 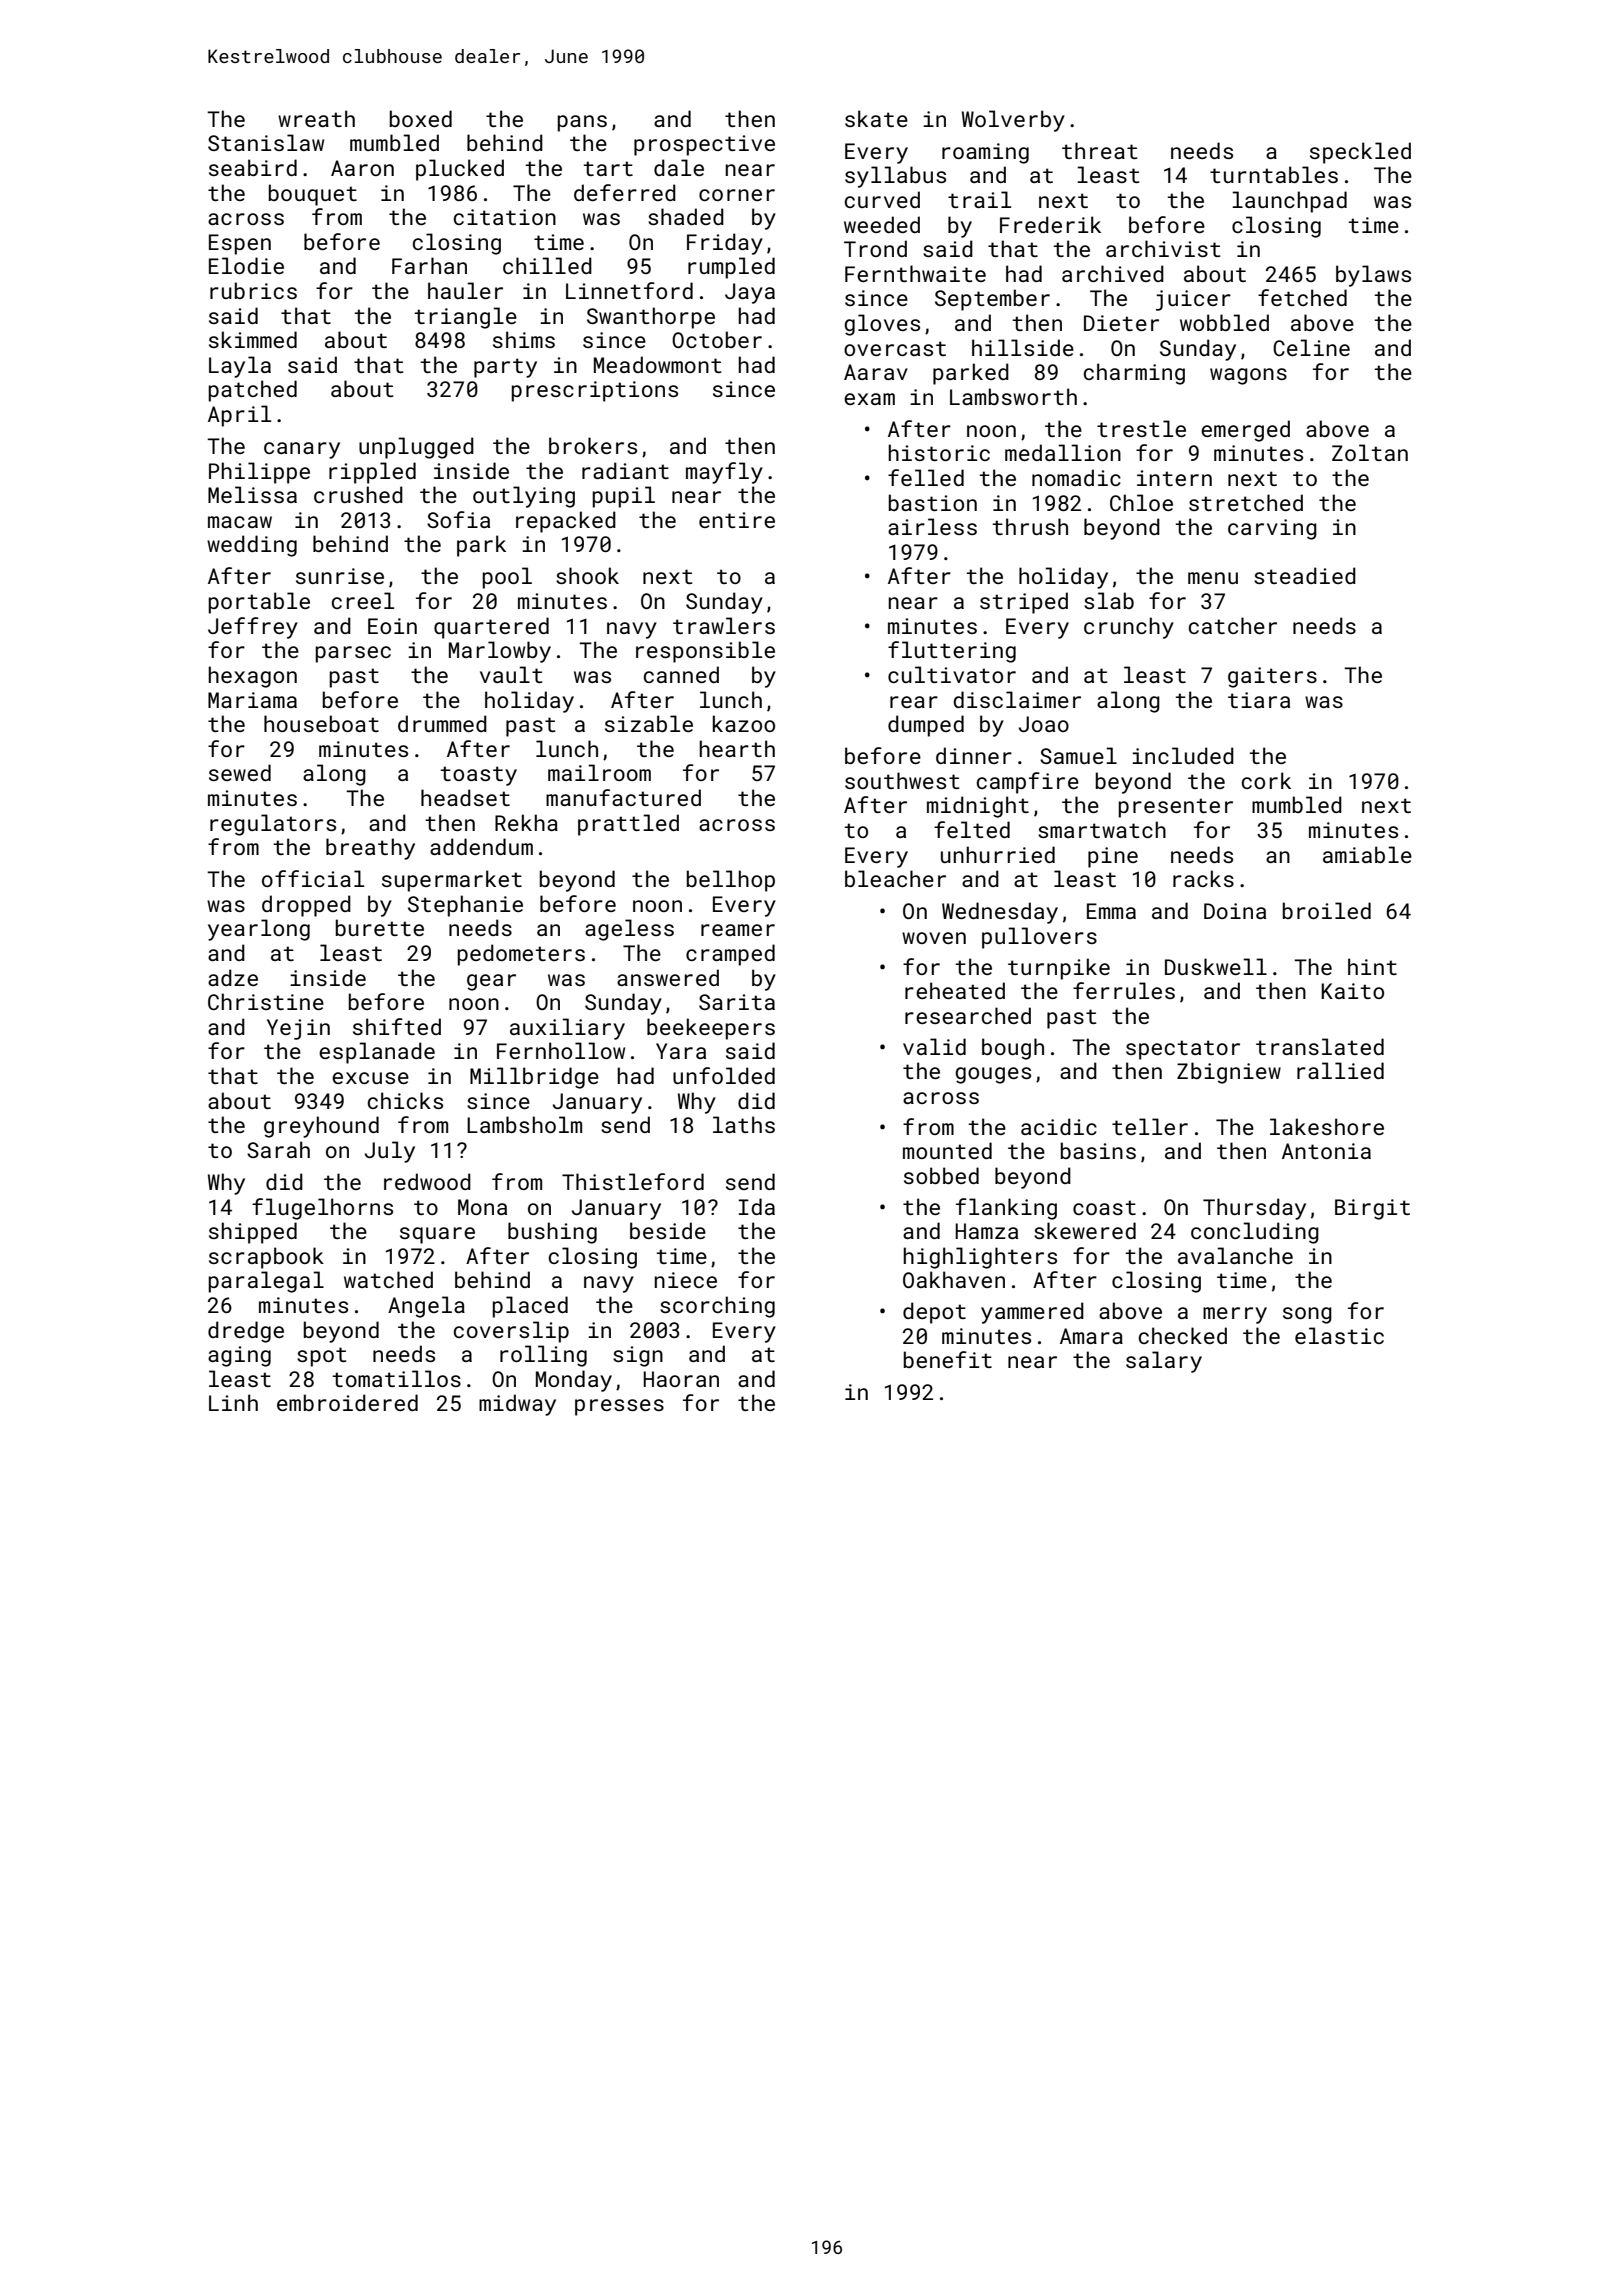 What do you see at coordinates (273, 825) in the screenshot?
I see `regulators` at bounding box center [273, 825].
